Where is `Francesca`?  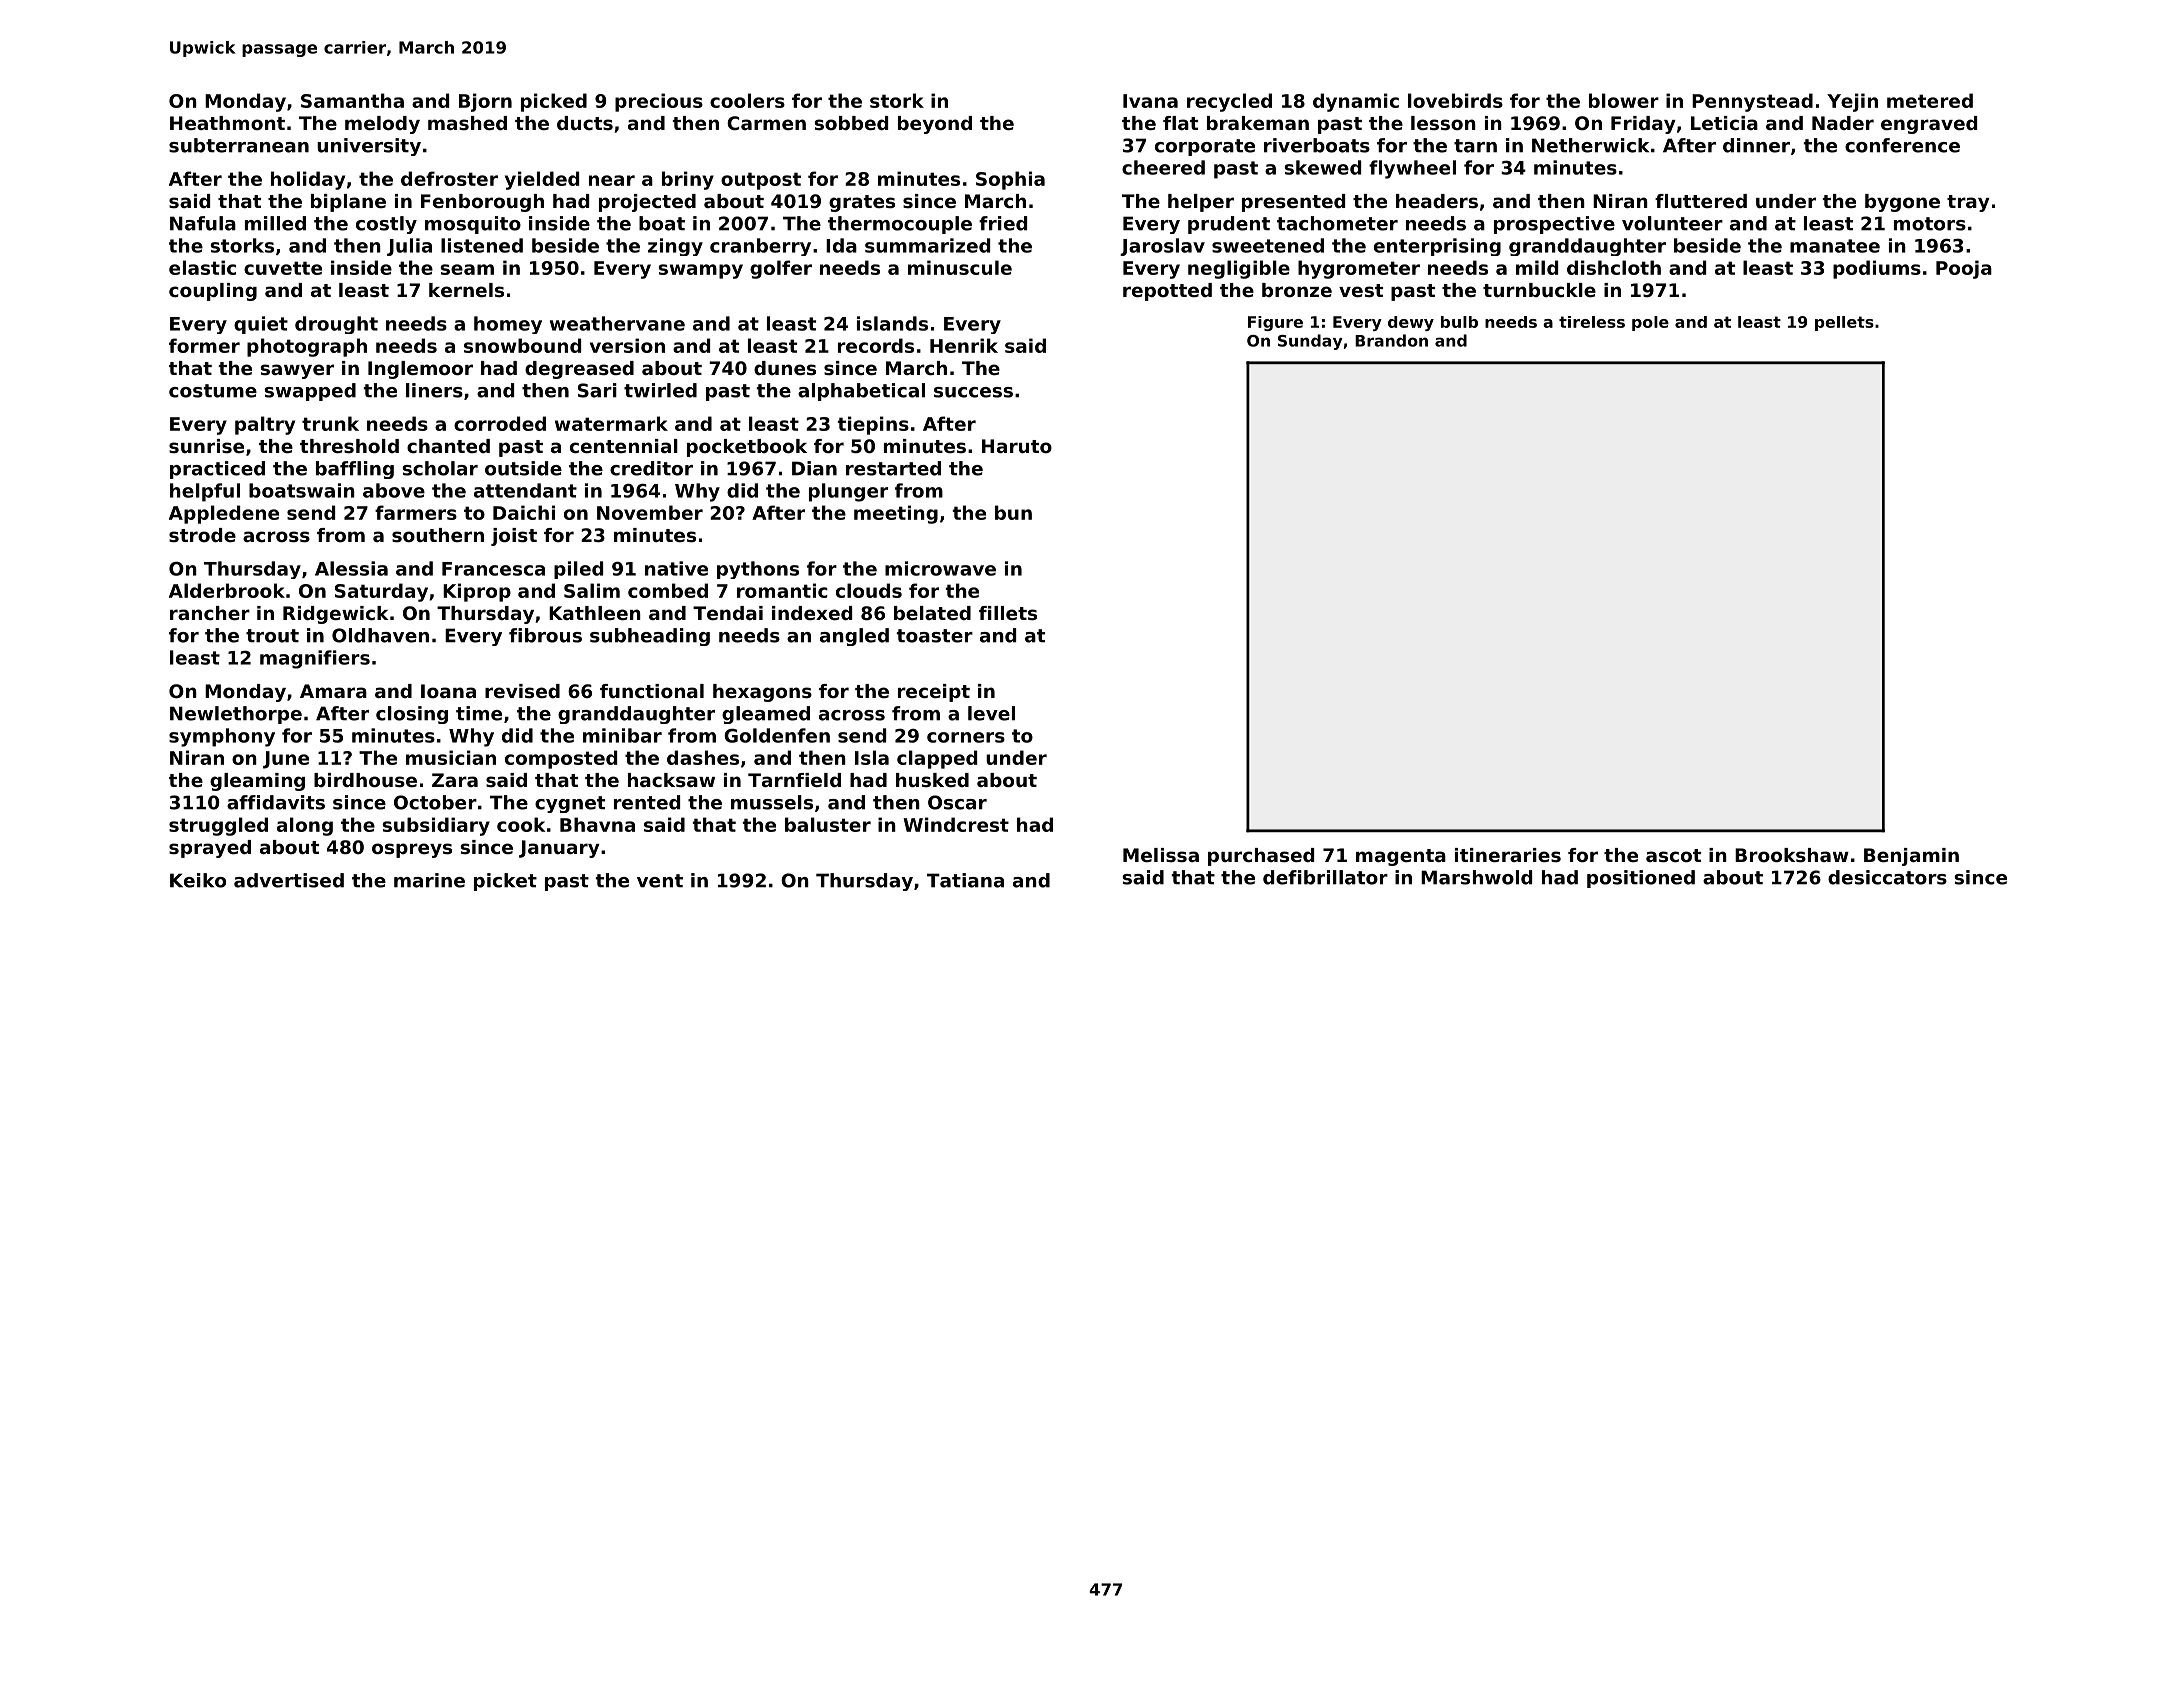
Francesca is located at coordinates (493, 569).
